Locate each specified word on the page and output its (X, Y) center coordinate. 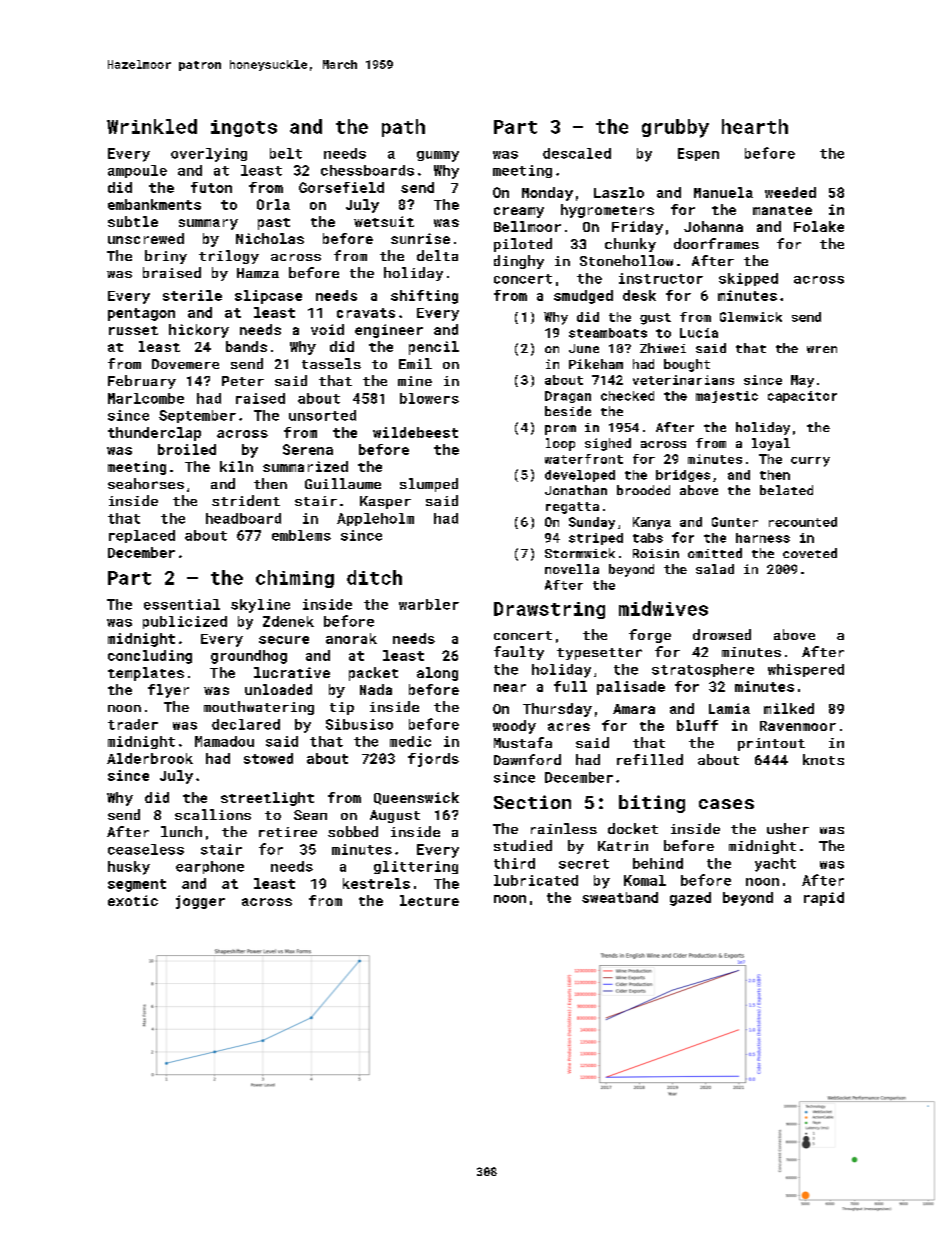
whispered (806, 670)
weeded (790, 192)
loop (560, 444)
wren (822, 349)
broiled (187, 449)
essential (182, 604)
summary (208, 224)
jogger (200, 902)
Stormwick (580, 553)
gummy (438, 156)
